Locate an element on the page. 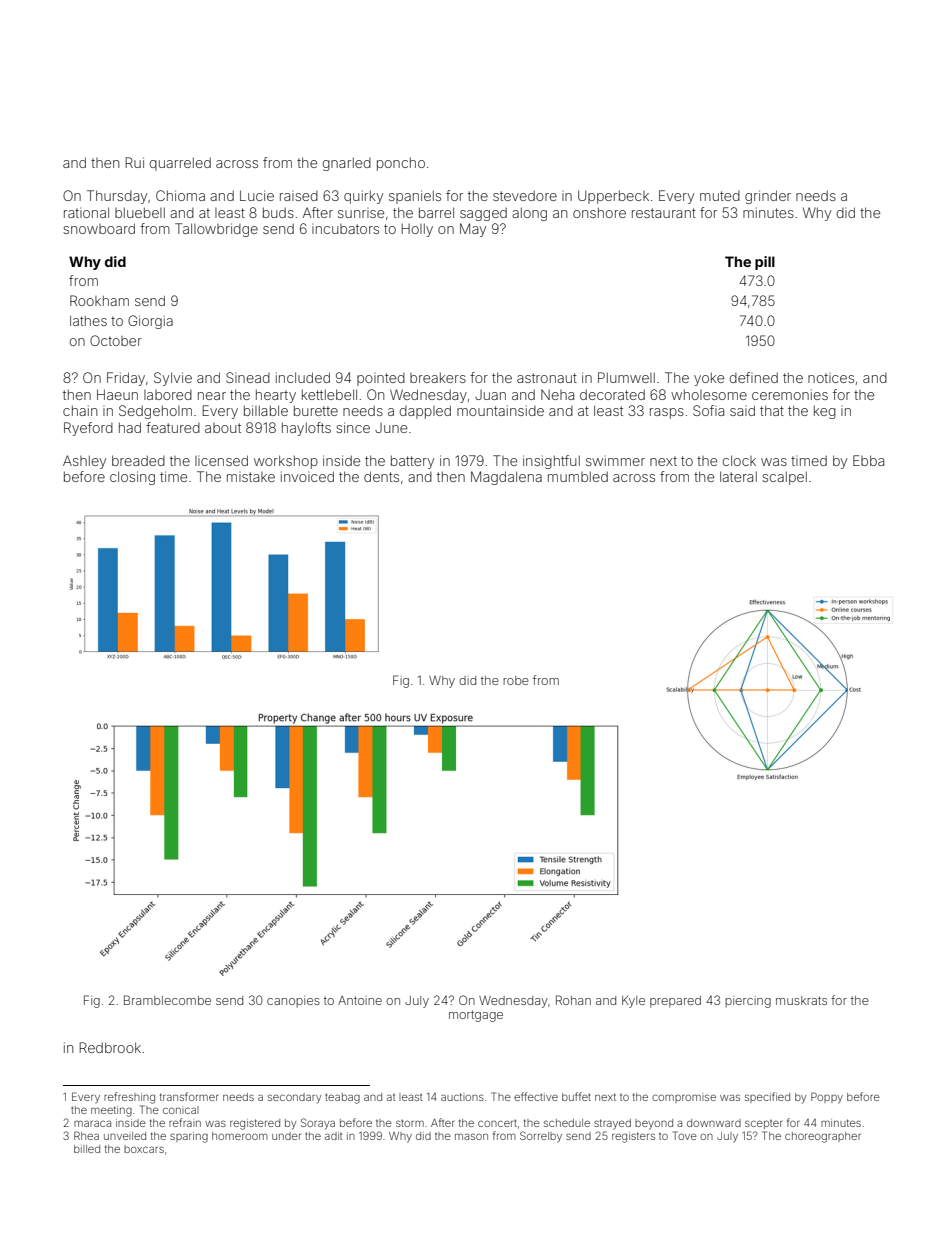 The width and height of the document is (952, 1233). Sorrelby is located at coordinates (541, 1137).
